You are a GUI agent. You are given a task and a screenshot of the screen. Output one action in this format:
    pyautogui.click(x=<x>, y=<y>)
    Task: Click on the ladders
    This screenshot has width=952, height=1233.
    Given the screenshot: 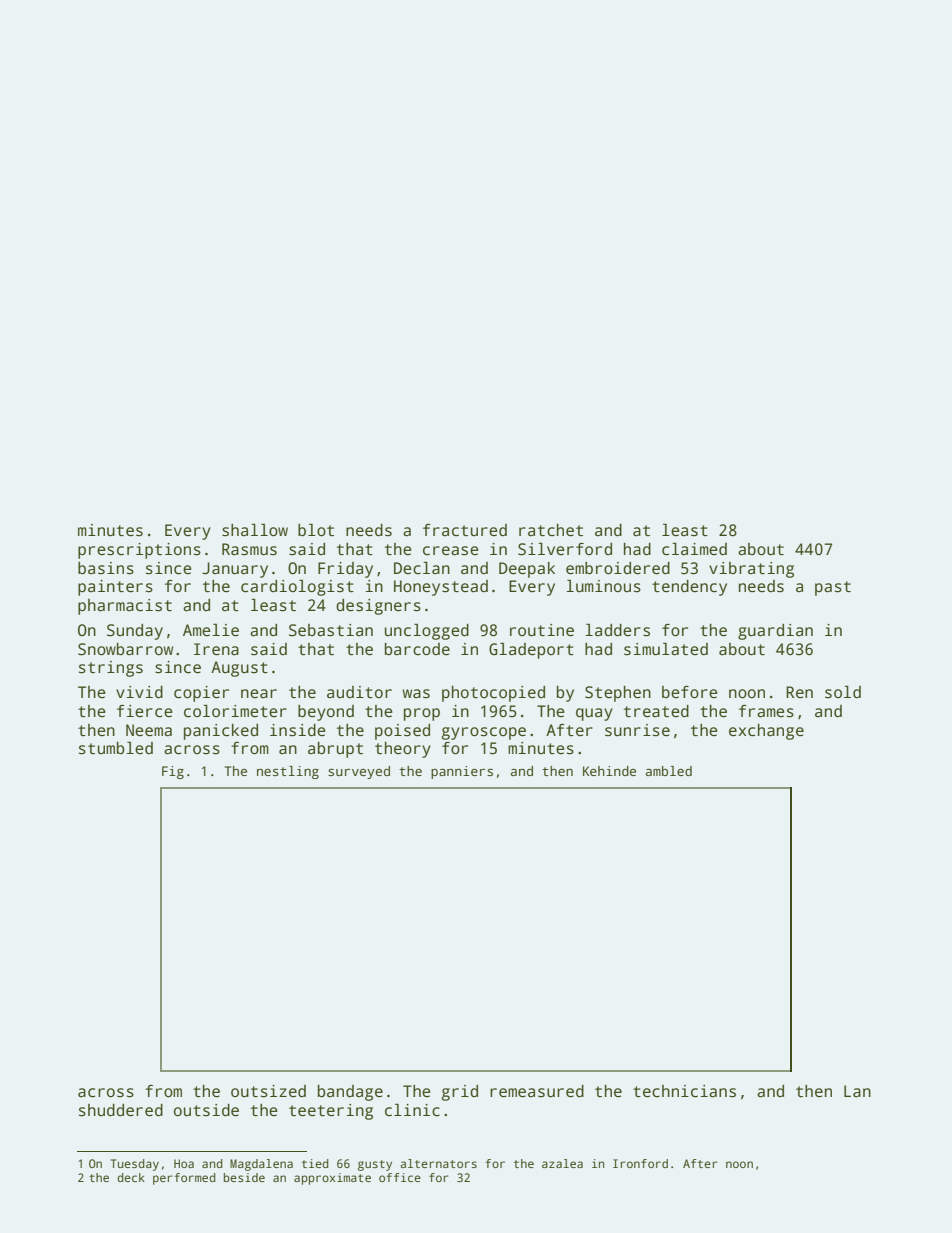 What is the action you would take?
    pyautogui.click(x=617, y=630)
